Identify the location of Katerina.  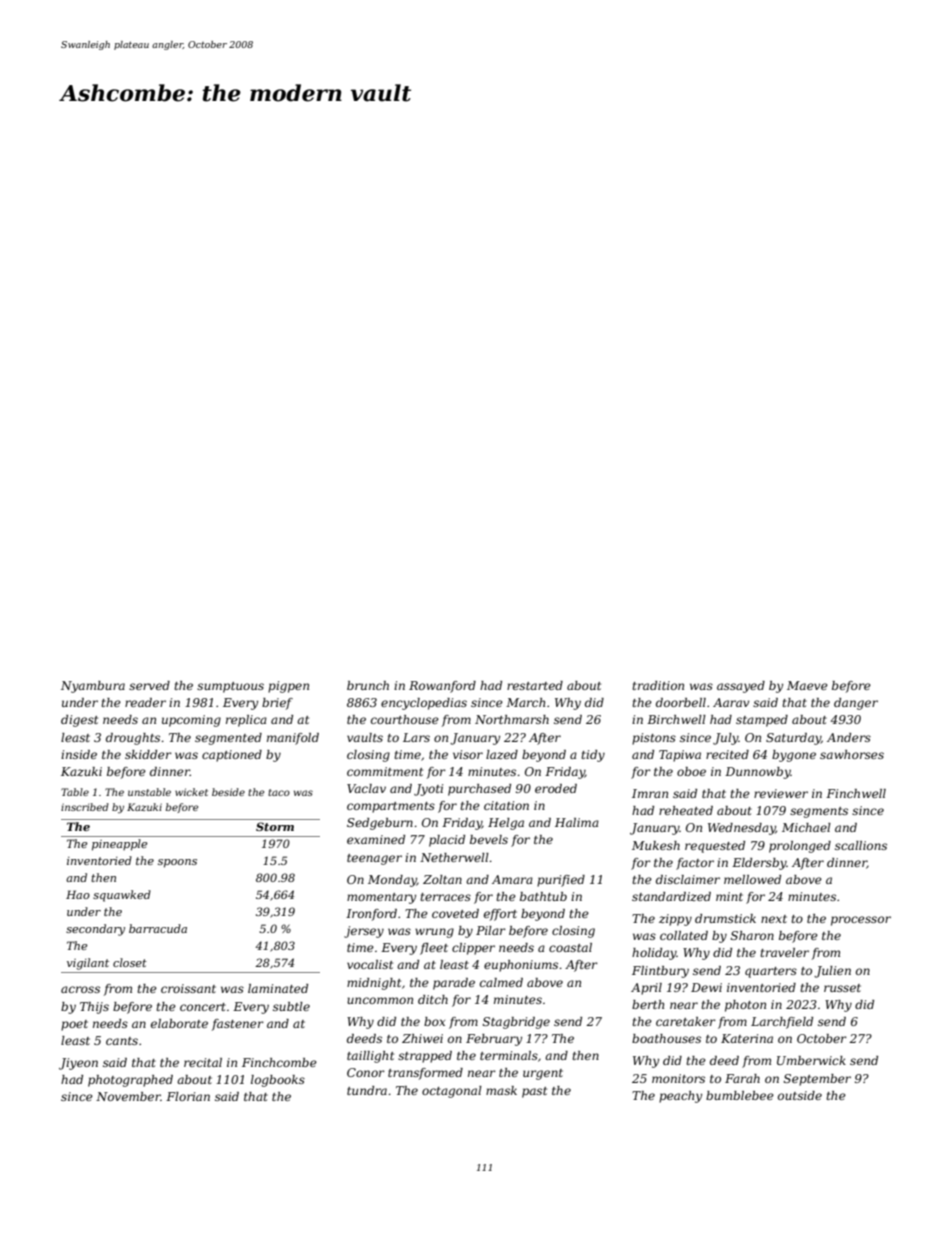
(747, 1038).
